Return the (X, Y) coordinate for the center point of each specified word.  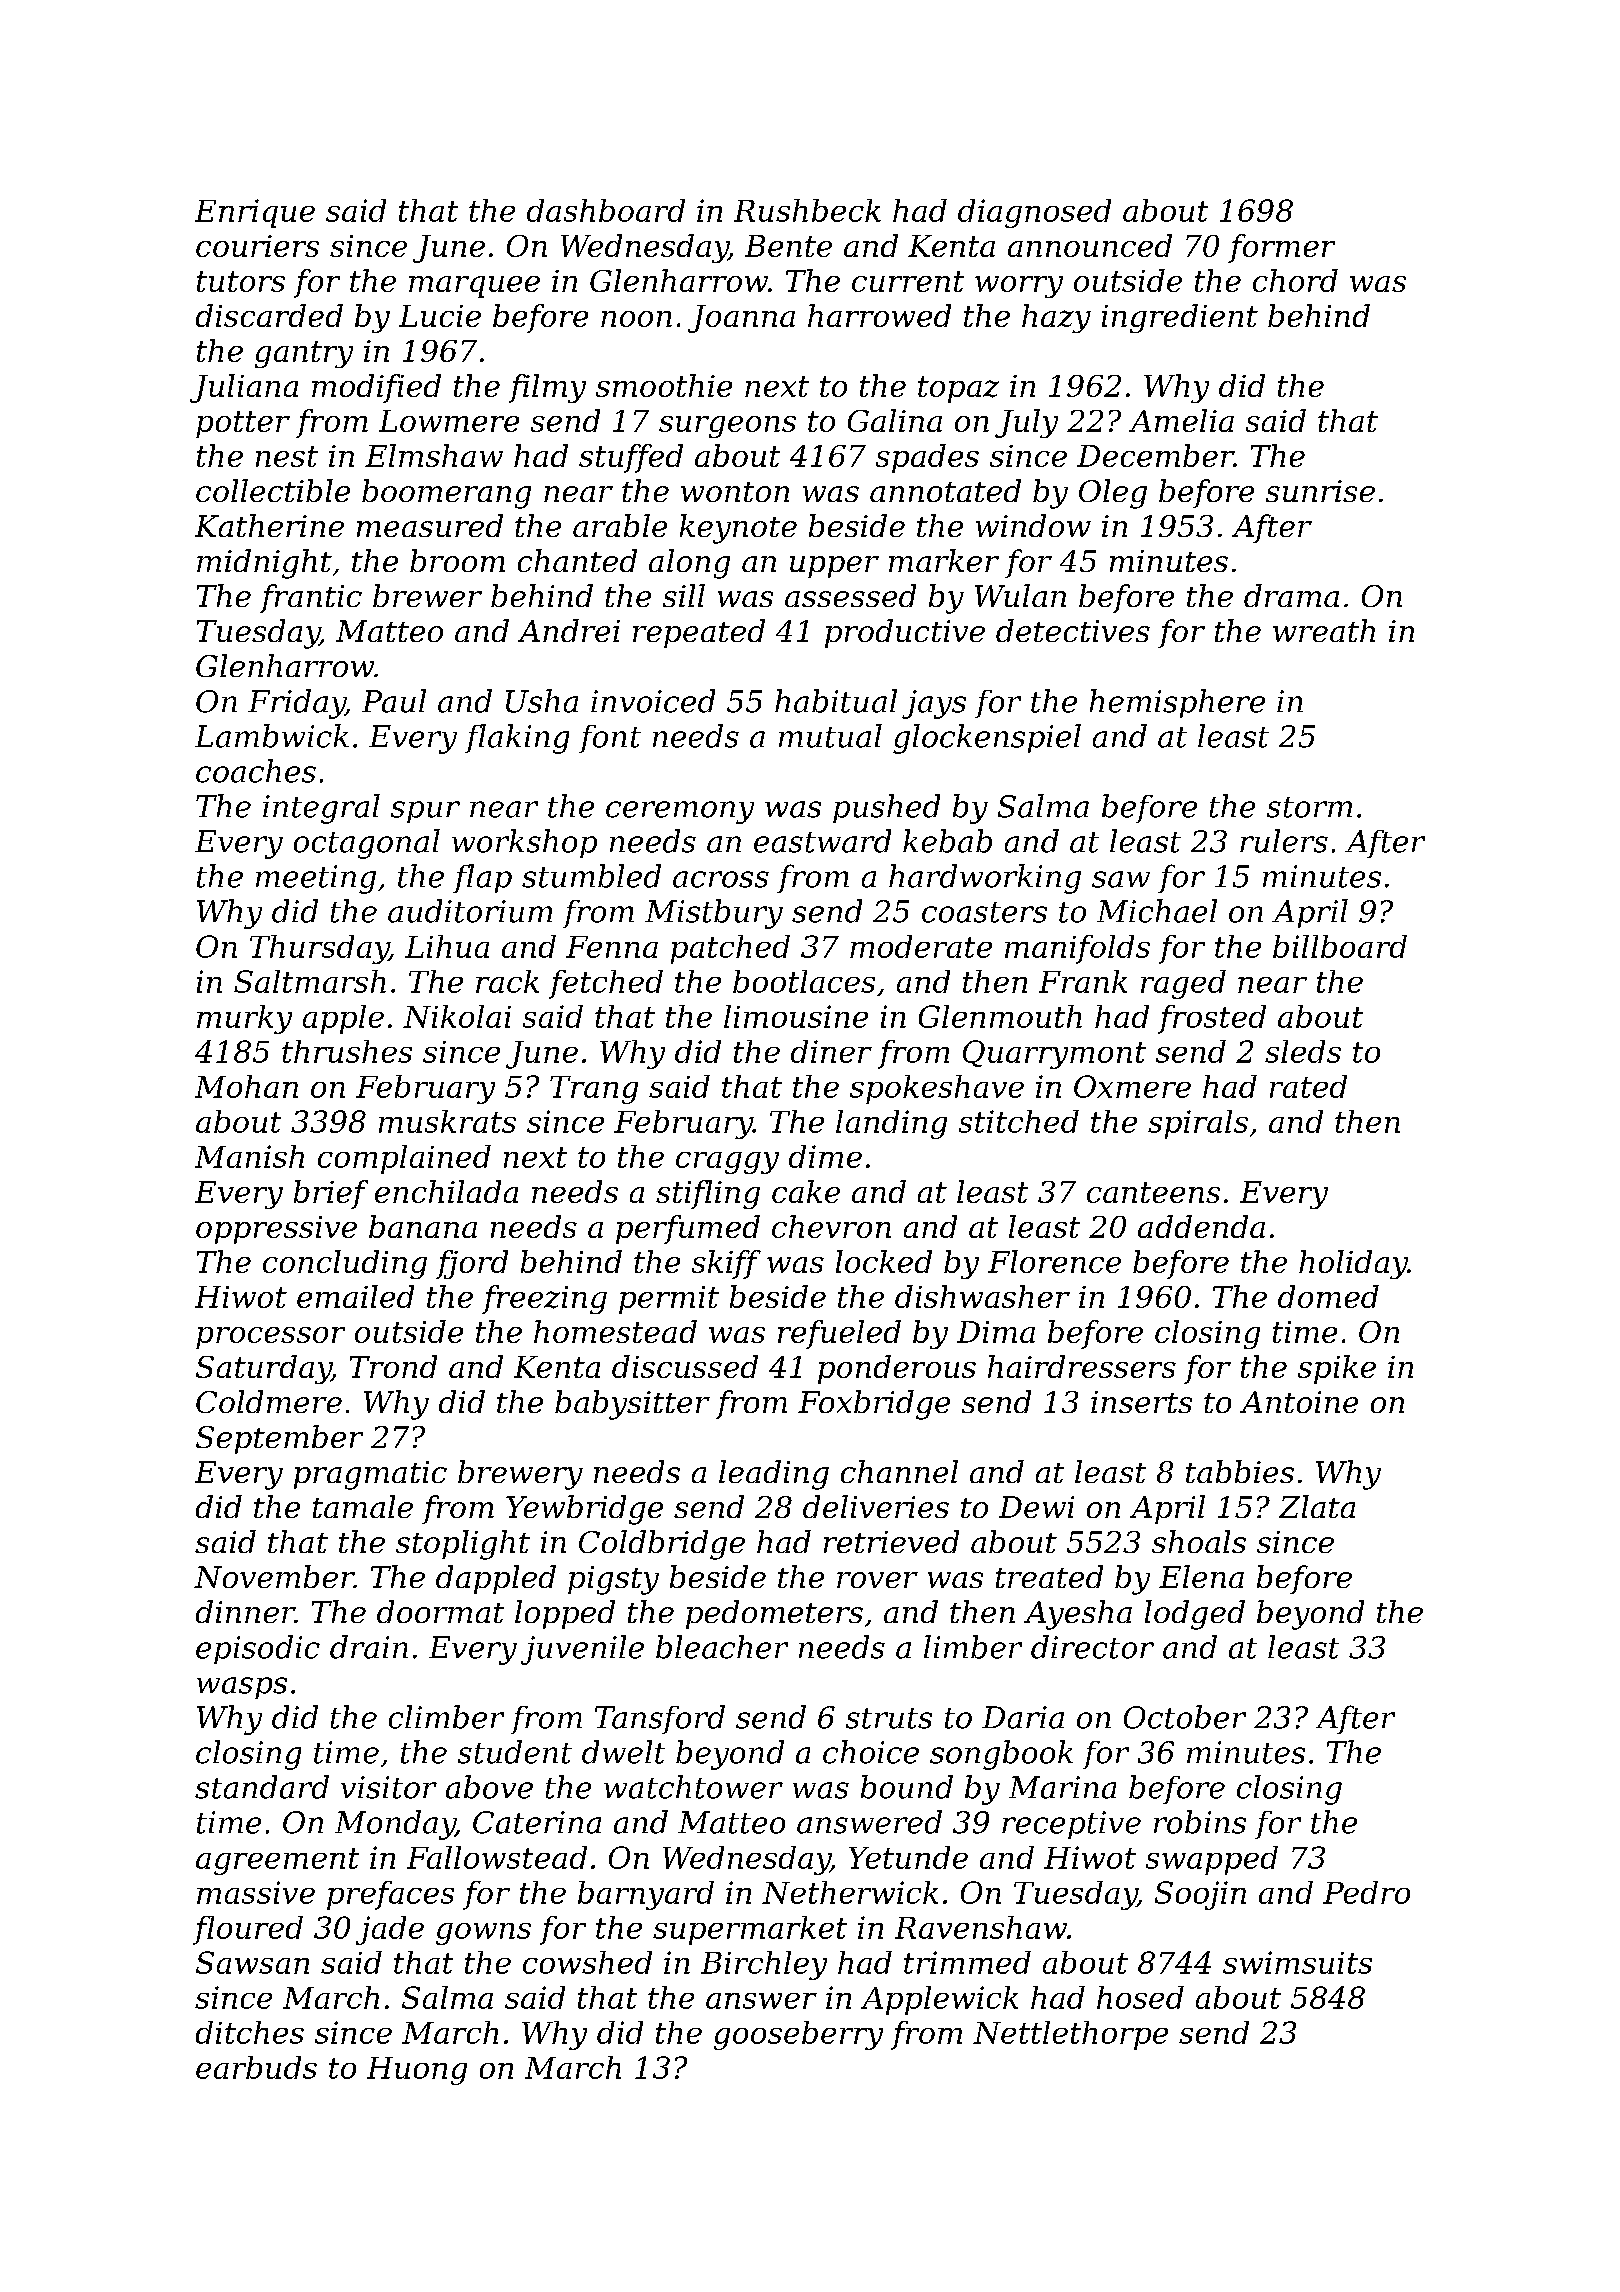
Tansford (660, 1719)
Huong (417, 2071)
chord (1295, 280)
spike (1337, 1369)
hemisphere (1177, 703)
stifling (708, 1194)
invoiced (653, 701)
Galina (895, 420)
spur (425, 812)
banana (423, 1226)
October (1185, 1717)
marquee (474, 287)
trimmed (967, 1962)
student (515, 1752)
